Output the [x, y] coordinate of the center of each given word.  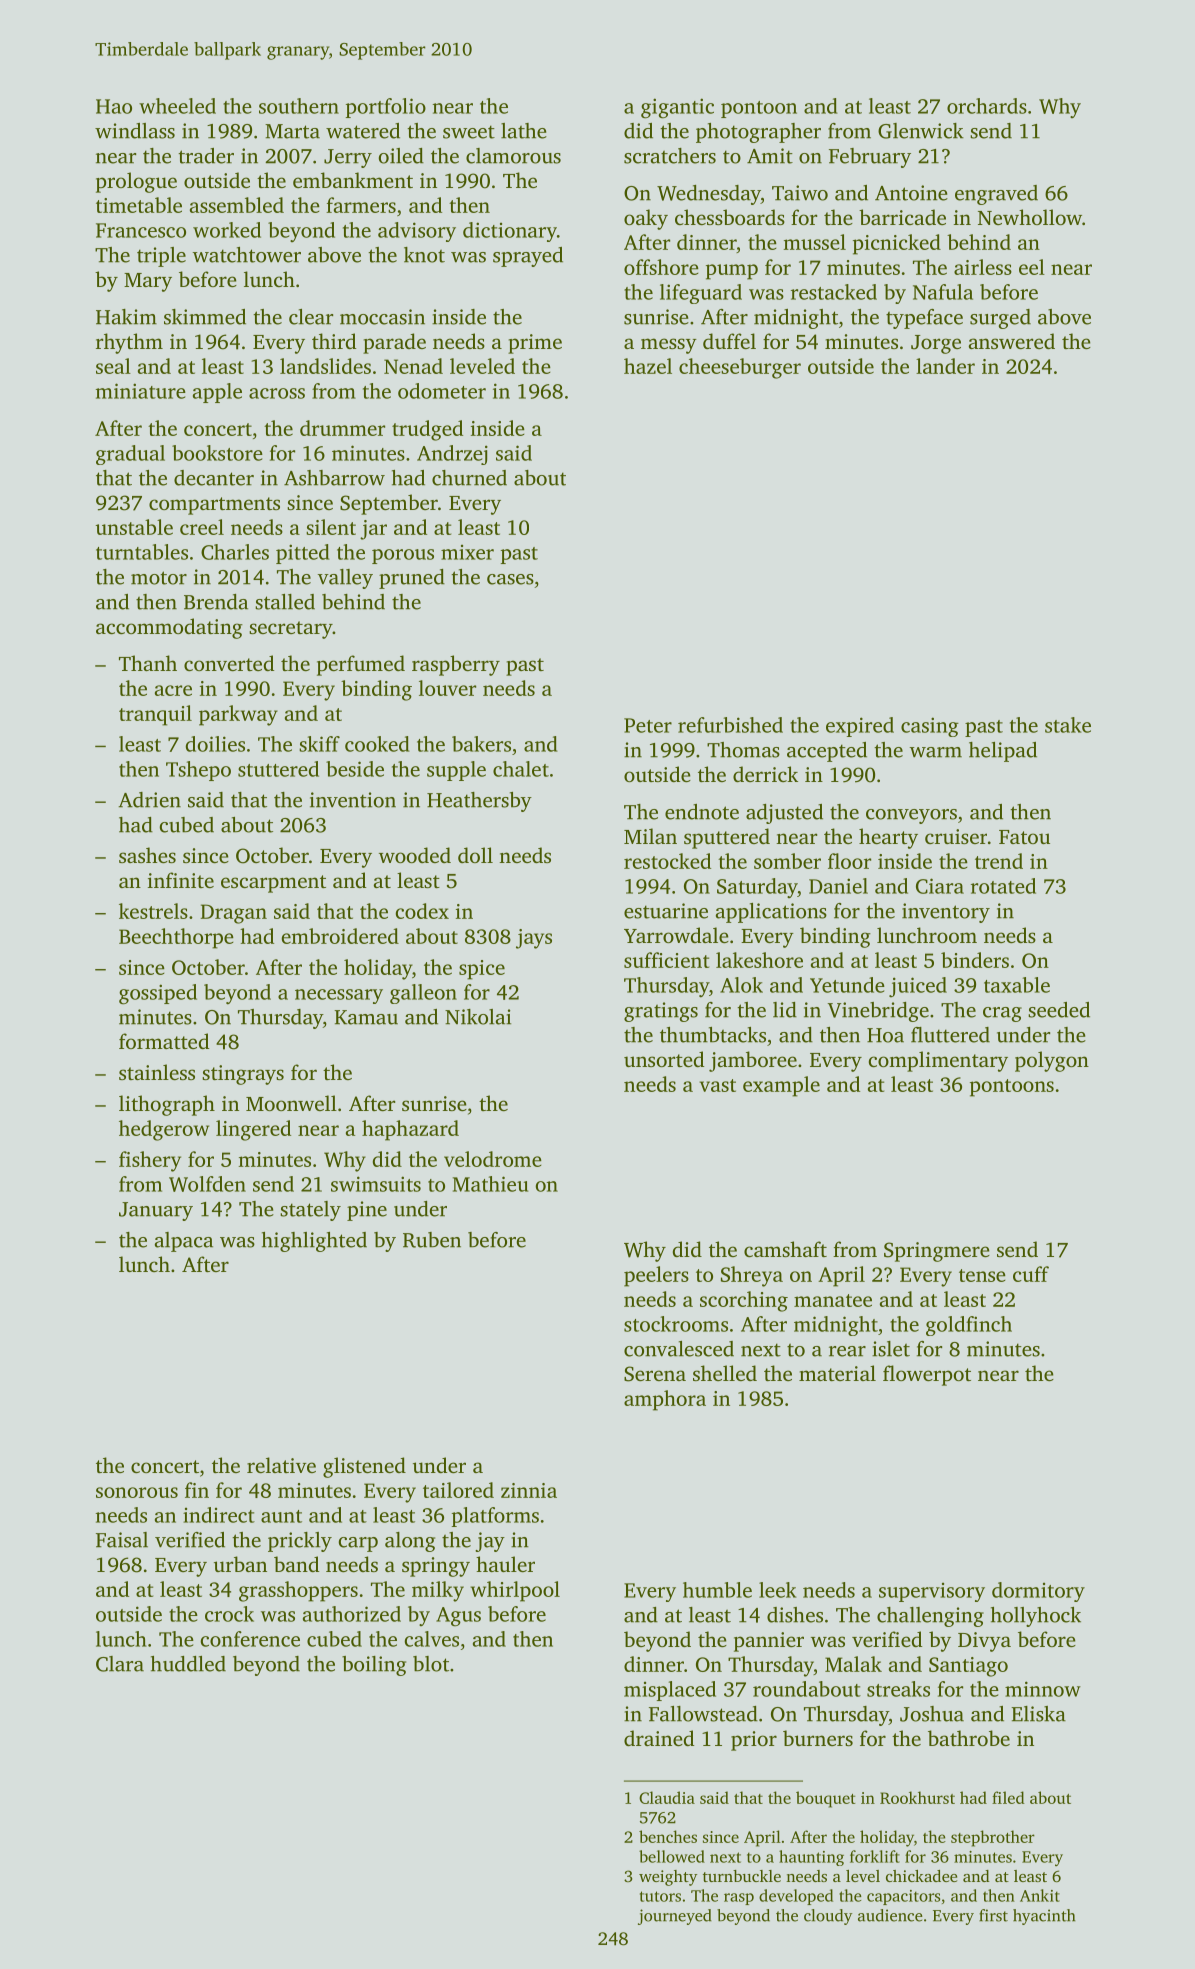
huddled [188, 1664]
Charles [235, 552]
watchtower [246, 255]
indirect [219, 1515]
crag [1002, 1014]
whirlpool [515, 1591]
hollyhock [1036, 1617]
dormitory [1038, 1592]
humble [717, 1590]
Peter [648, 725]
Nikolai [478, 1017]
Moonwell [291, 1103]
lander [945, 366]
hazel [648, 366]
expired [860, 727]
